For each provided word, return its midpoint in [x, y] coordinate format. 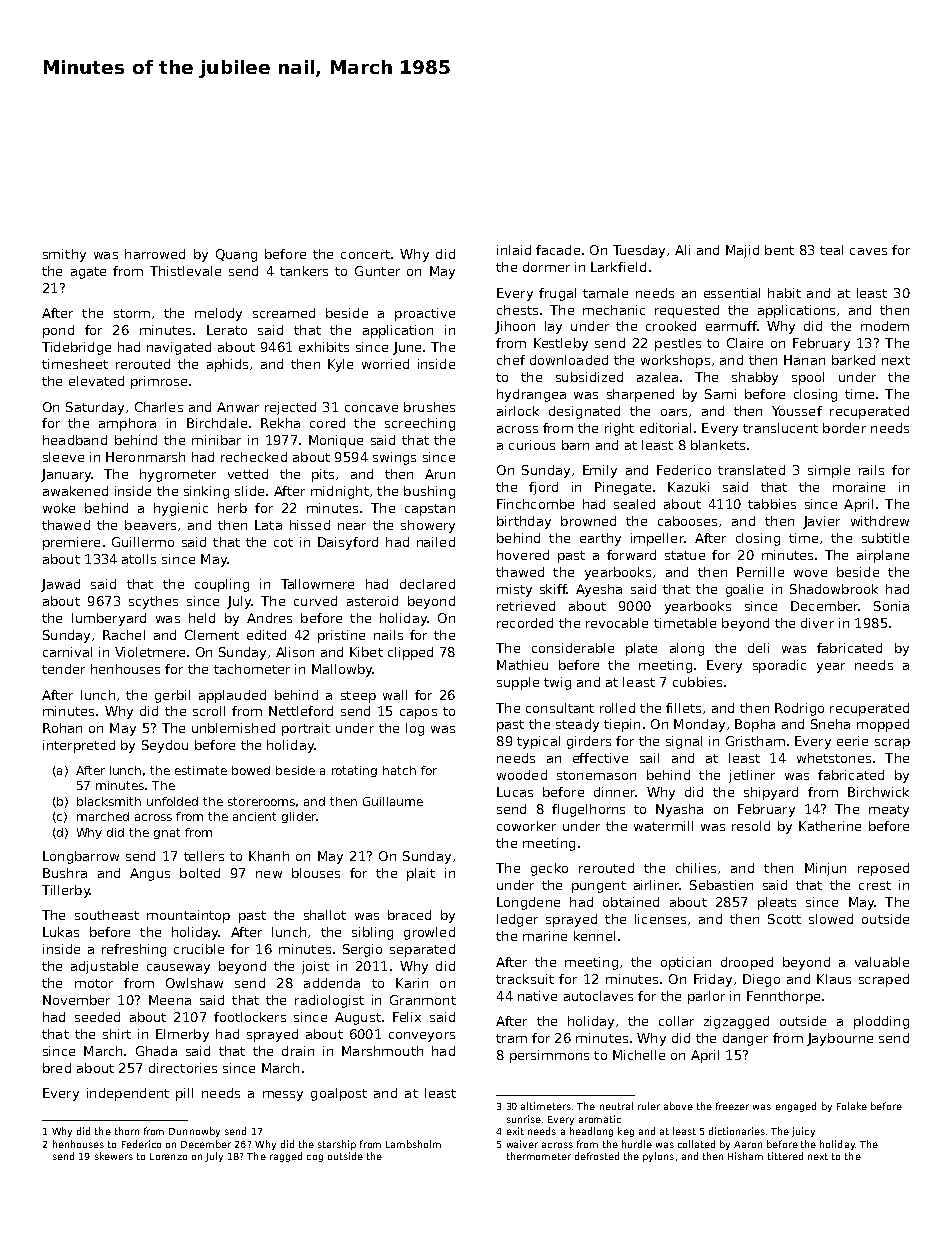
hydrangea [531, 395]
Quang [236, 255]
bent [779, 250]
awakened [75, 491]
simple [829, 471]
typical [538, 742]
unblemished [233, 728]
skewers [114, 1156]
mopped [883, 725]
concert [365, 254]
